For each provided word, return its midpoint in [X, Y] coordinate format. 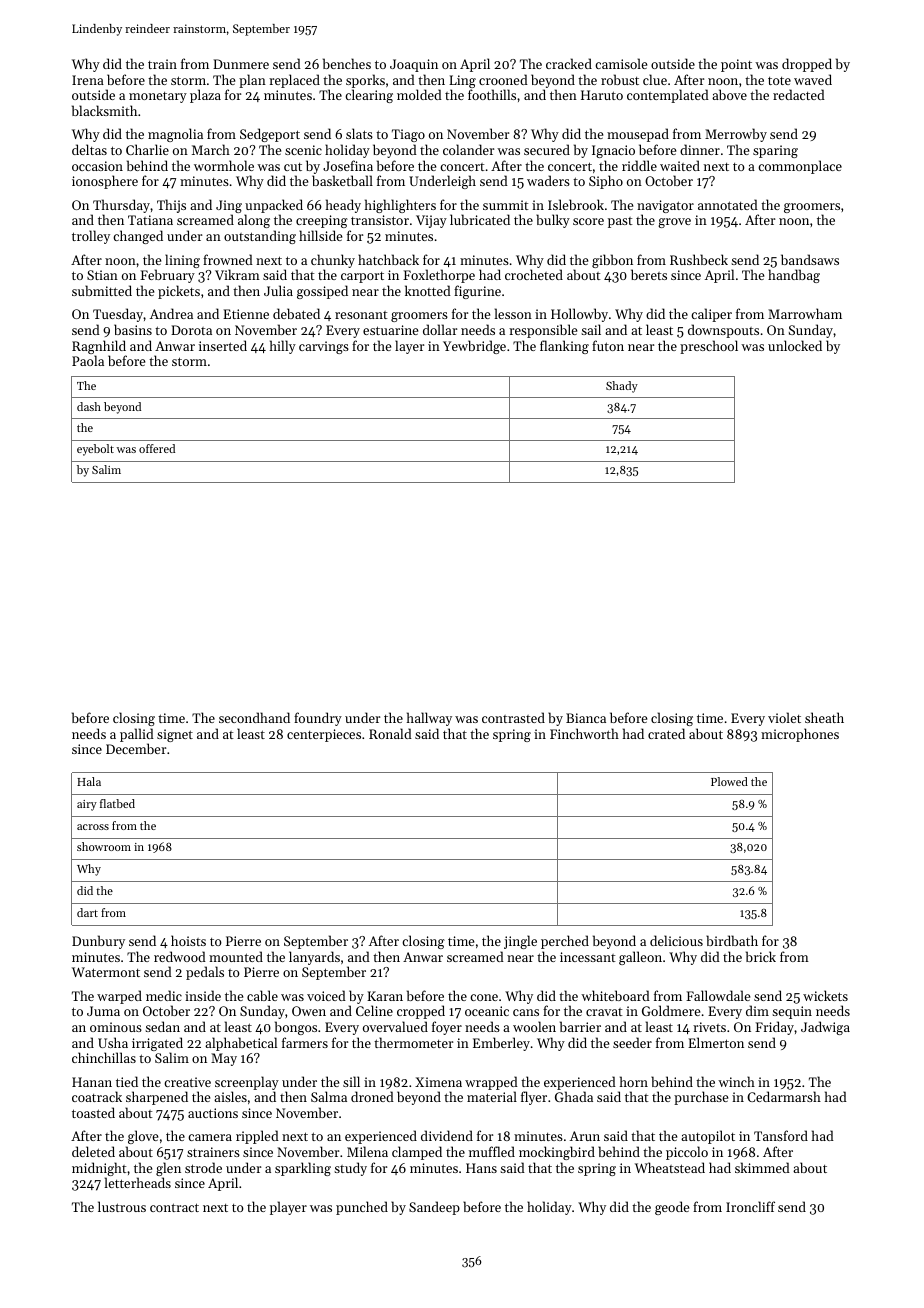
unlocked [795, 345]
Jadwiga [825, 1028]
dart [87, 912]
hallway [429, 719]
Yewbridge [474, 347]
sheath [824, 717]
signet [175, 735]
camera [210, 1137]
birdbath [732, 940]
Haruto [602, 95]
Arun [585, 1136]
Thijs [171, 206]
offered [157, 448]
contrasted [513, 717]
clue [655, 79]
